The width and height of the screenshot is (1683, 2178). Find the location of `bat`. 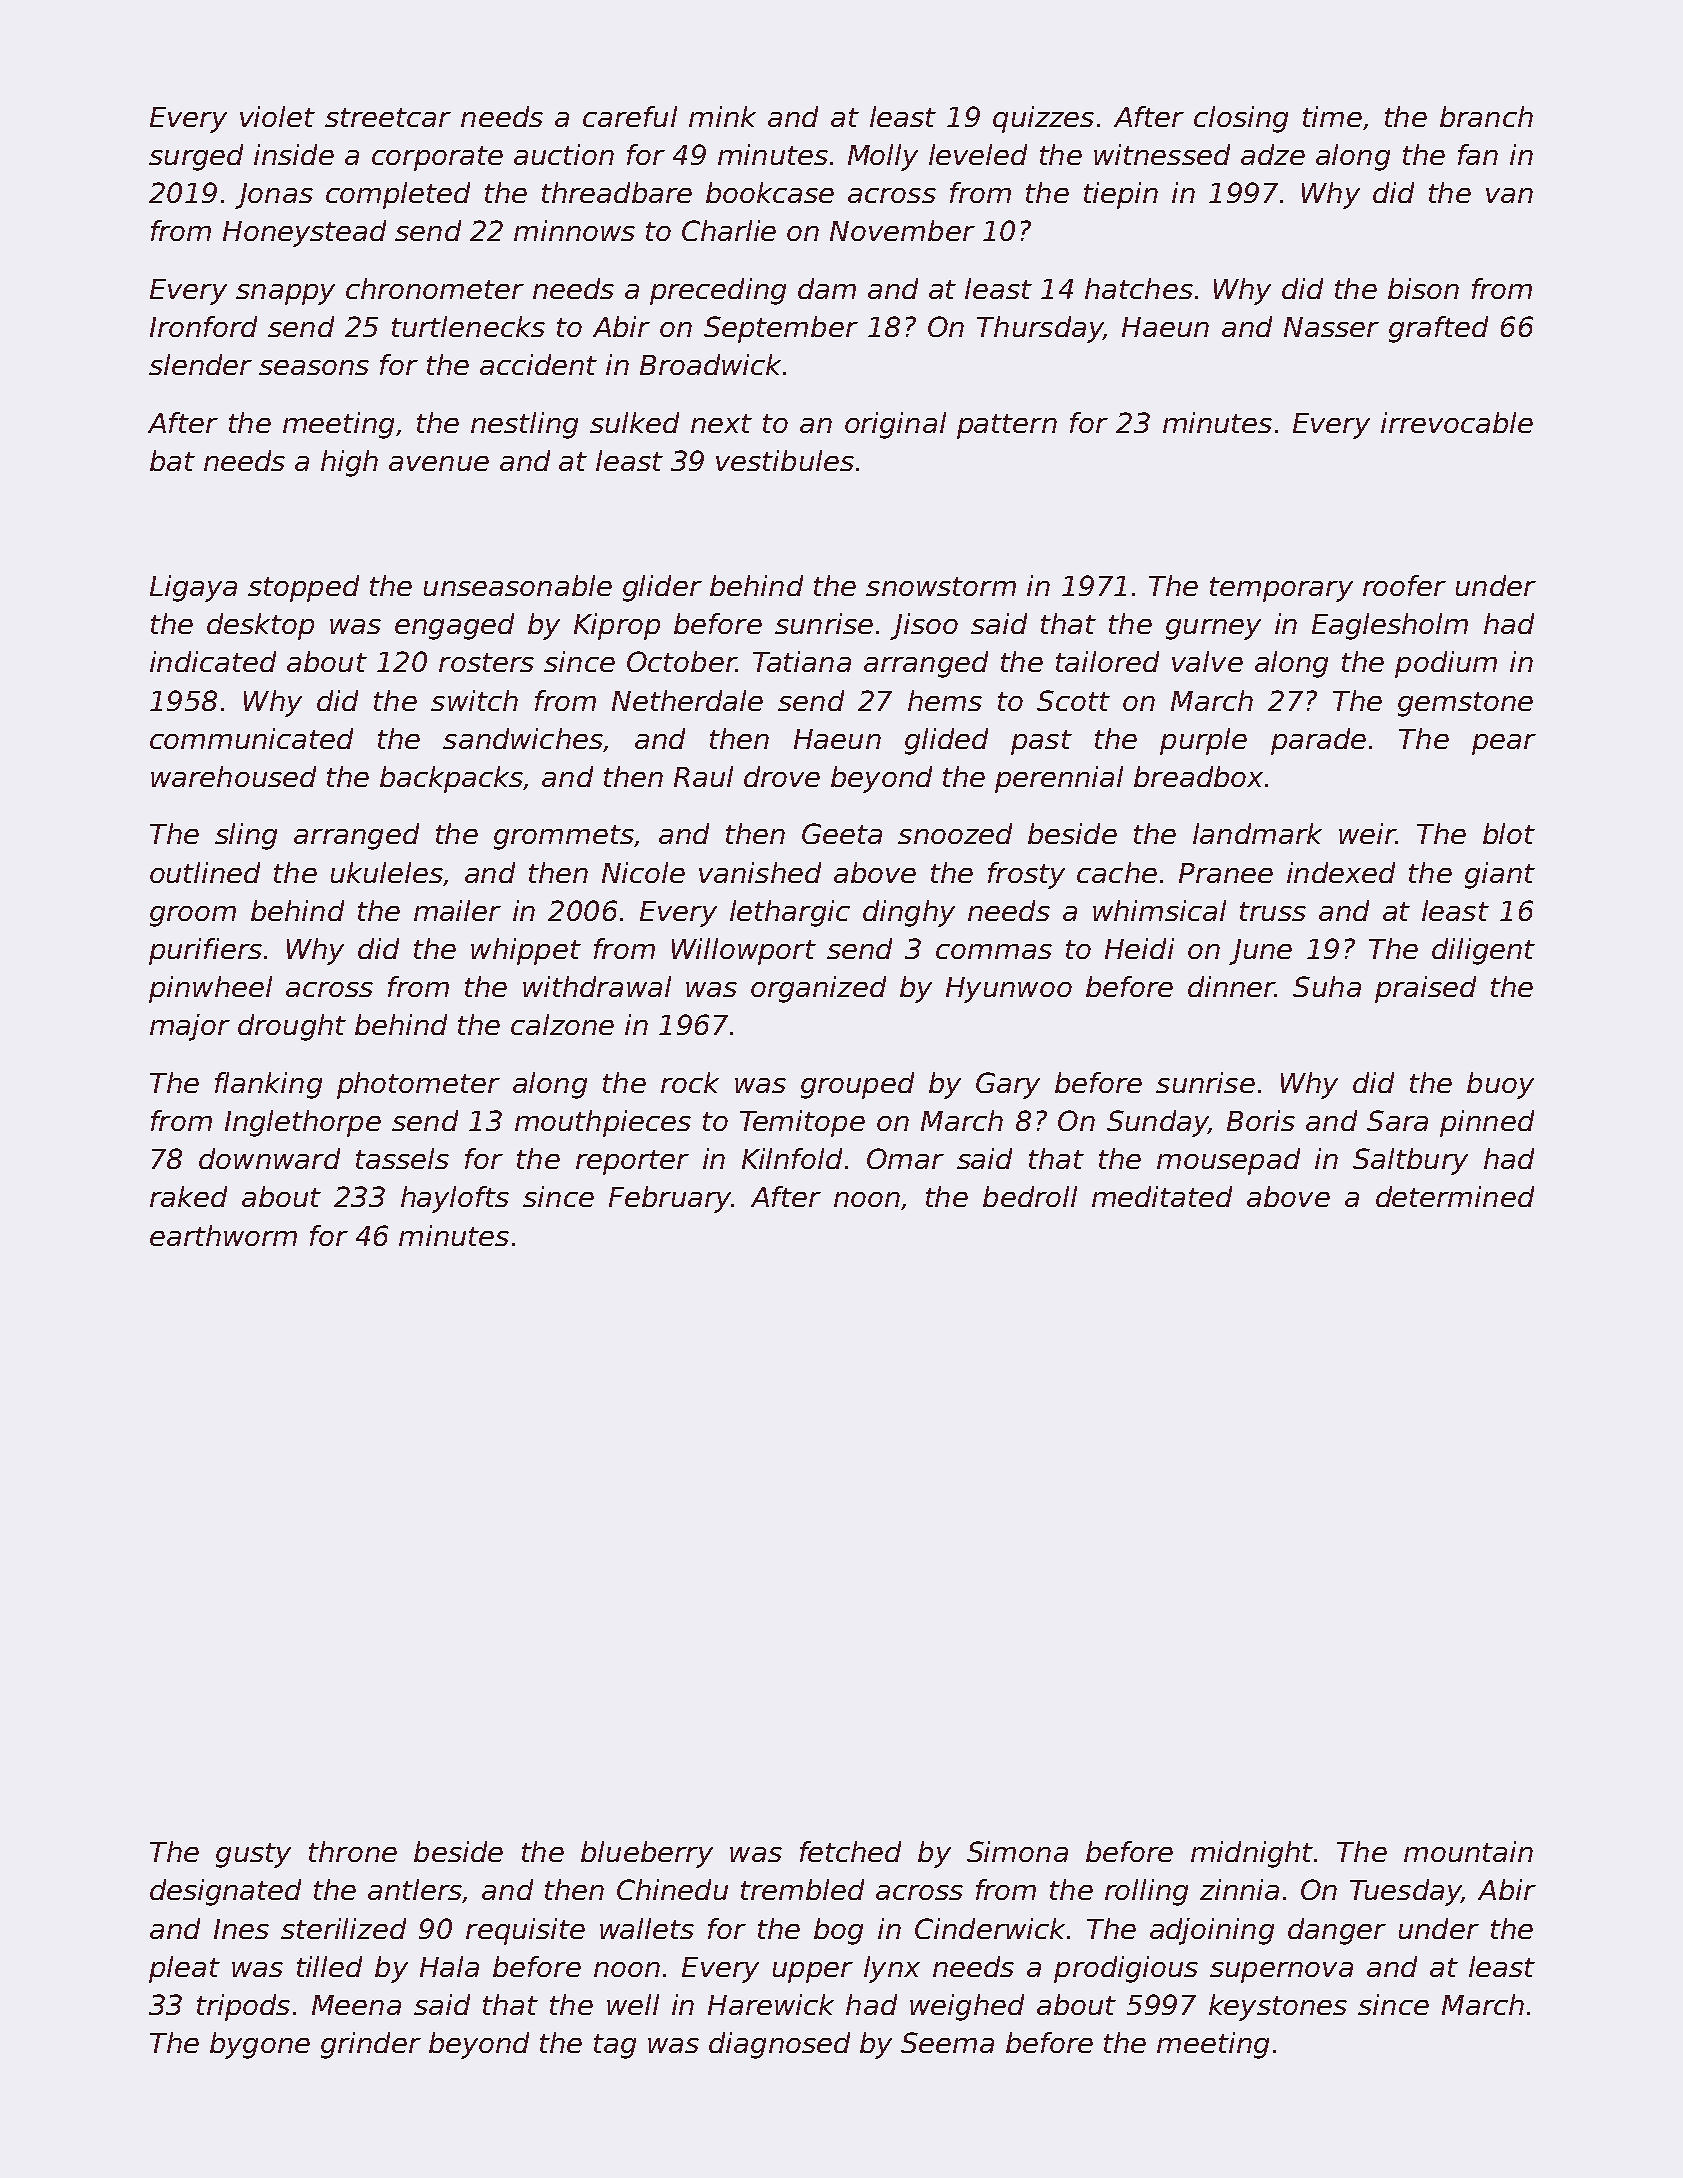

bat is located at coordinates (172, 460).
